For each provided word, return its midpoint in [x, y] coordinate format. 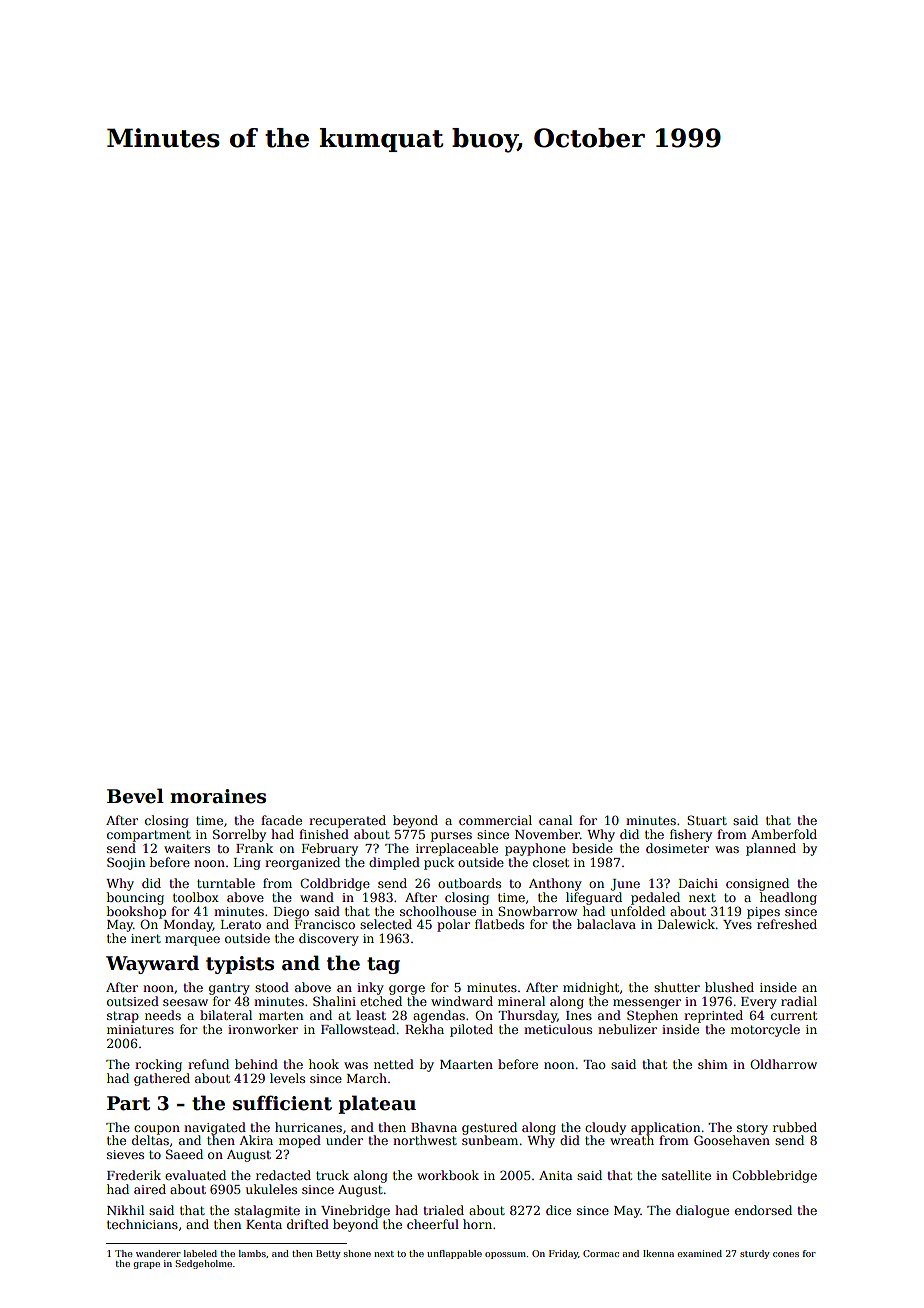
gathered [162, 1079]
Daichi [698, 883]
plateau [377, 1104]
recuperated [347, 821]
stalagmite [267, 1211]
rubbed [795, 1127]
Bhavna [434, 1127]
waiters [187, 848]
